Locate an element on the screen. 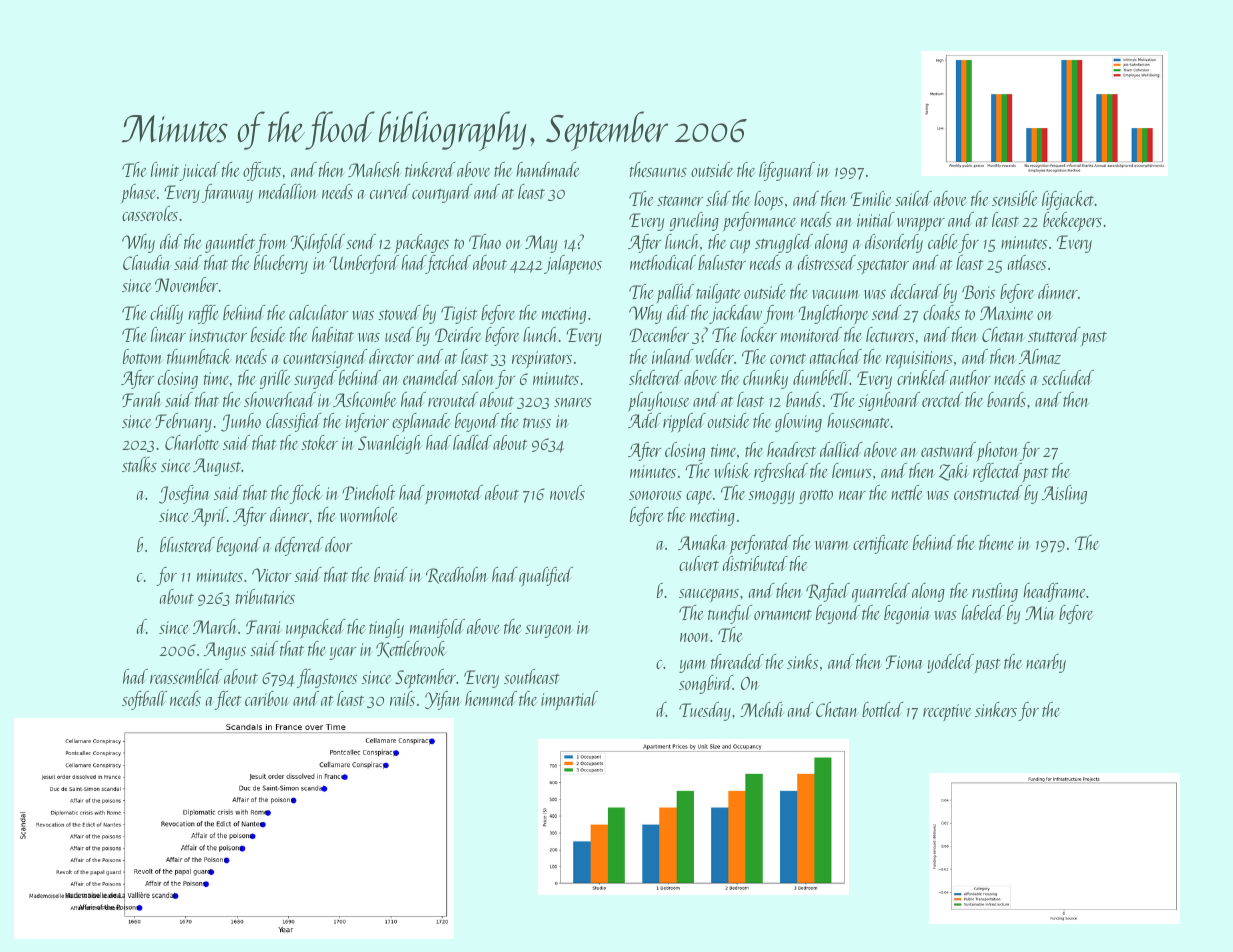 This screenshot has height=952, width=1233. handmade is located at coordinates (547, 169).
